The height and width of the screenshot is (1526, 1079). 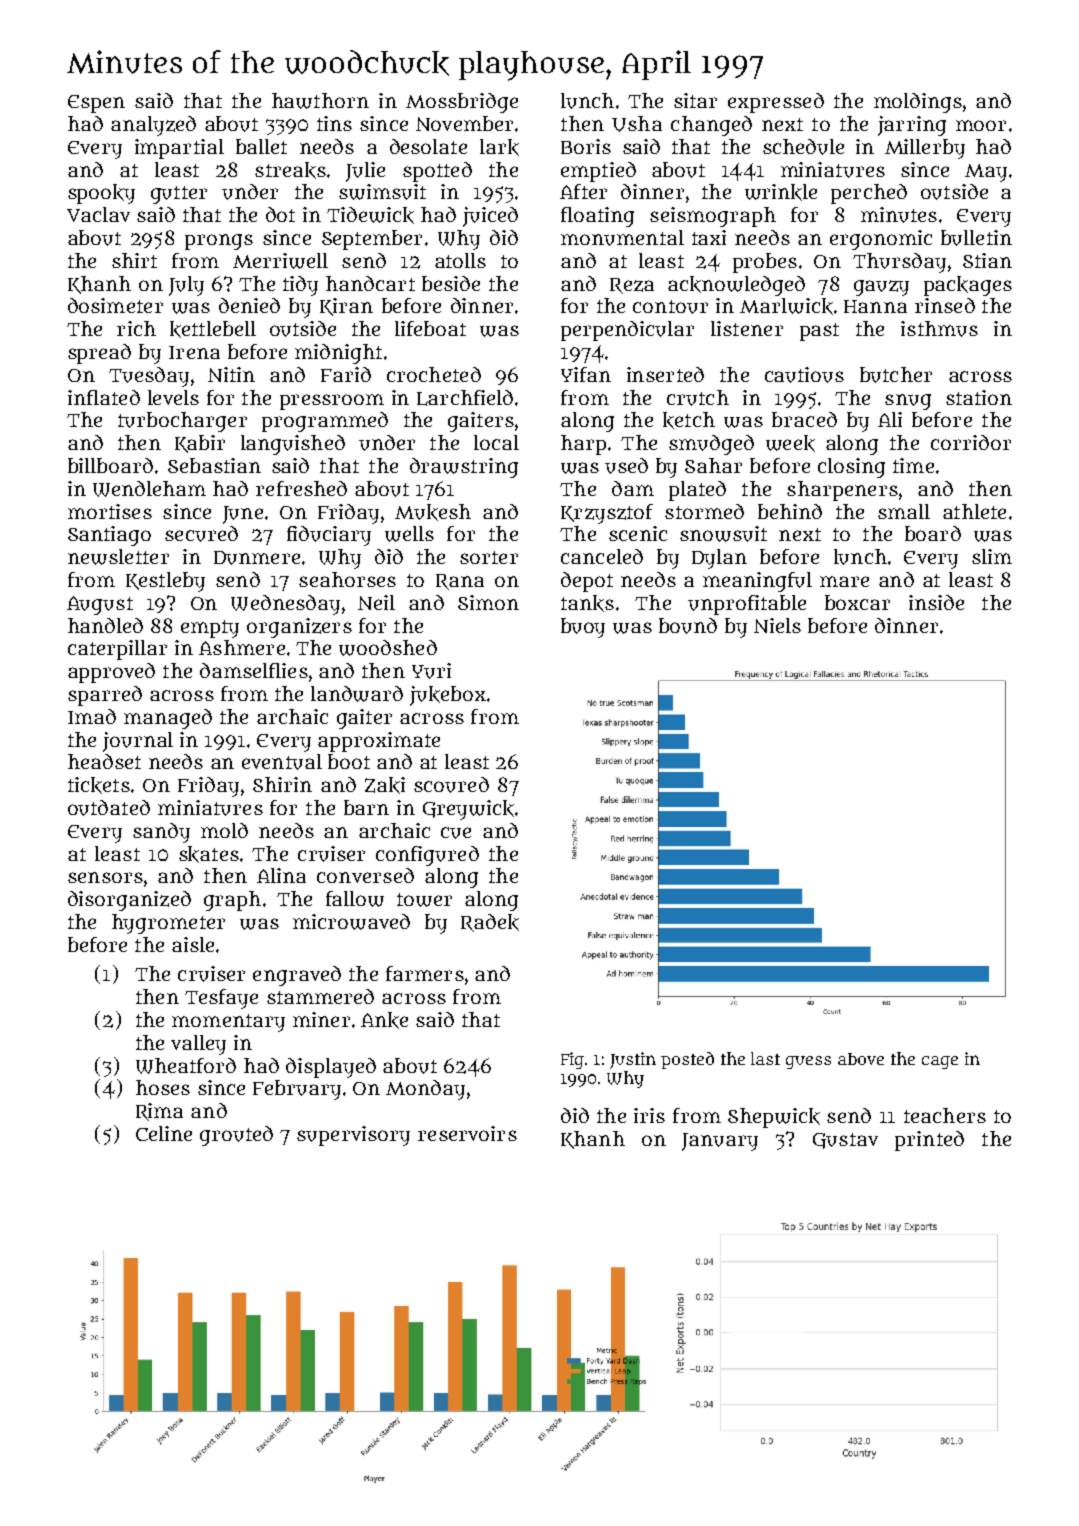 I want to click on Celine, so click(x=164, y=1133).
